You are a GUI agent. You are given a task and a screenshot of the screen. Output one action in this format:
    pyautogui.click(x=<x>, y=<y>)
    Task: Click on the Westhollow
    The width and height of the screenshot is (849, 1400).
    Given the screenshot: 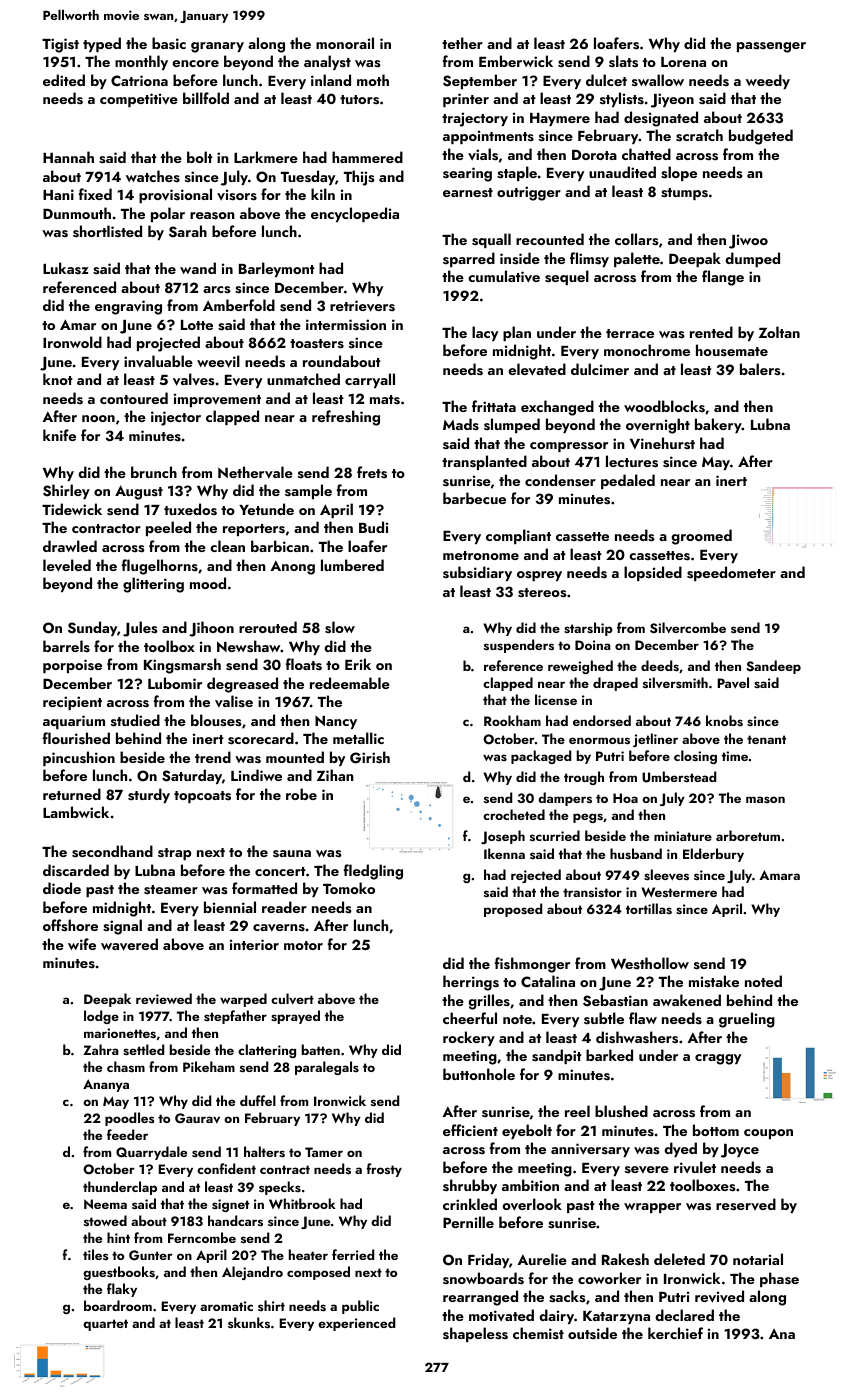 What is the action you would take?
    pyautogui.click(x=650, y=963)
